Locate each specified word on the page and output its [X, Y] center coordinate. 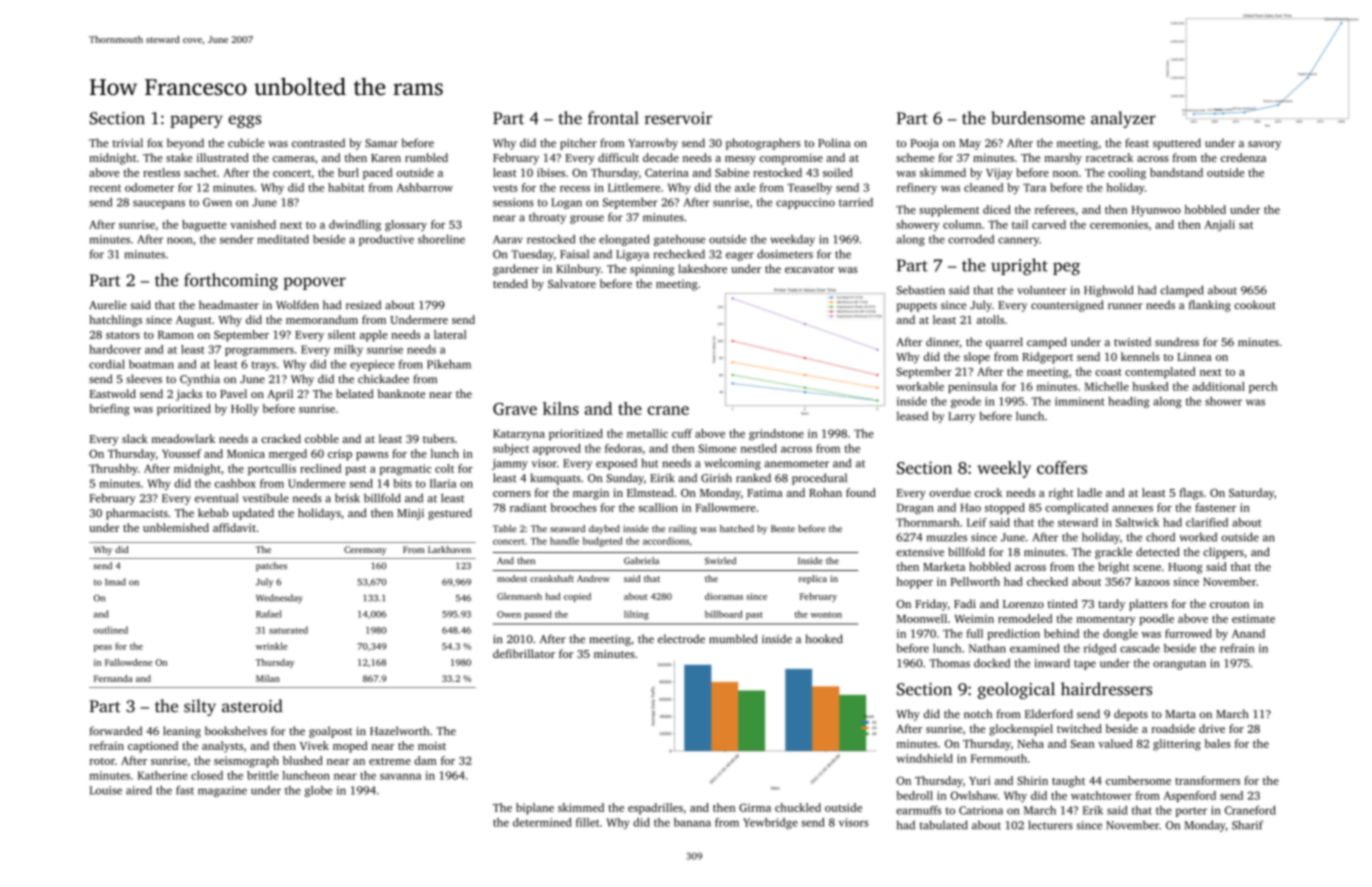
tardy [1111, 605]
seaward [567, 528]
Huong [1185, 568]
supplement [949, 211]
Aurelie [108, 304]
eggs [244, 121]
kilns [561, 408]
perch [1263, 387]
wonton [826, 615]
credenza [1243, 157]
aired [139, 790]
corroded [971, 239]
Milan [268, 678]
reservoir [678, 118]
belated [355, 393]
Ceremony [365, 550]
